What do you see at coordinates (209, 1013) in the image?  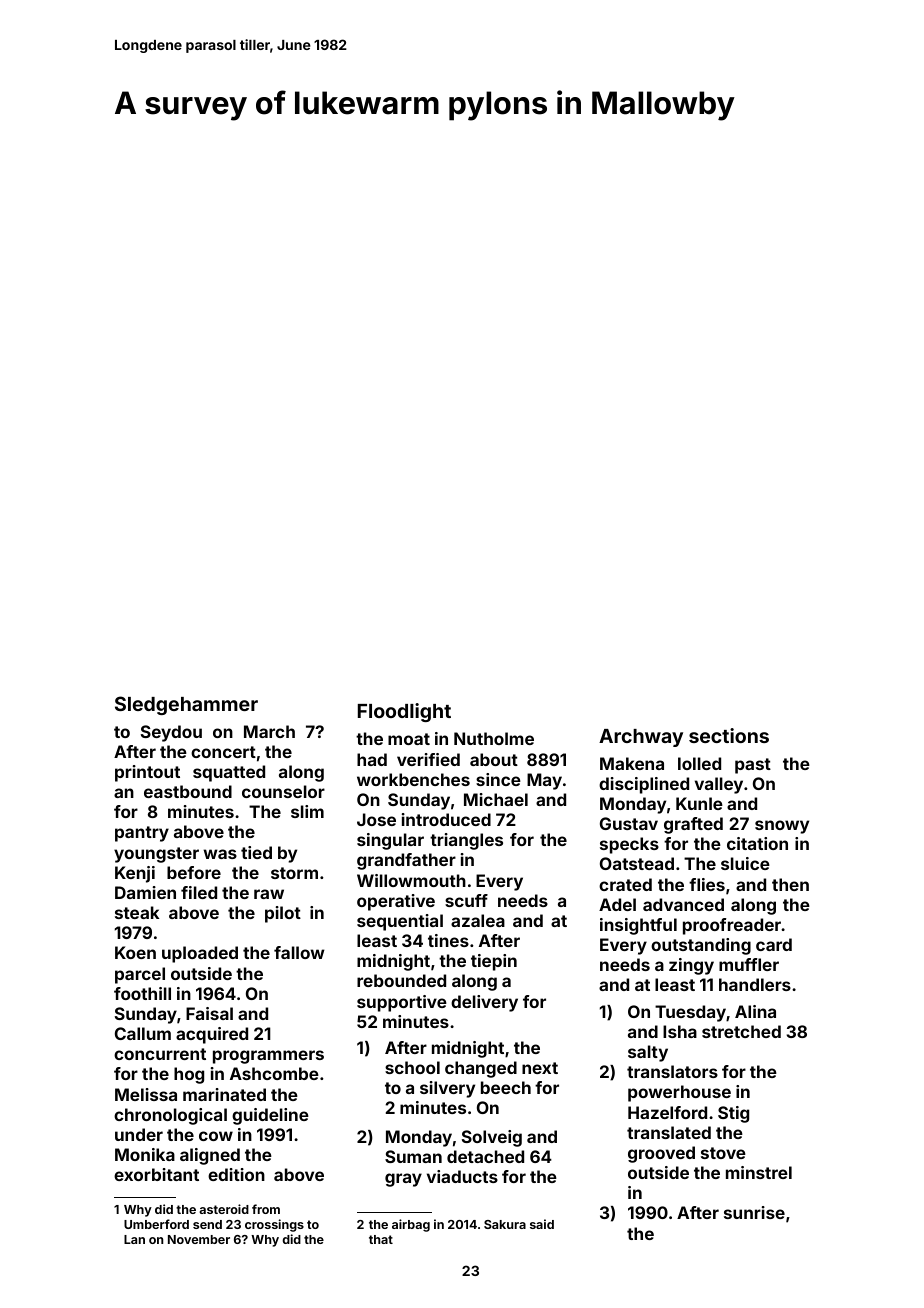 I see `Faisal` at bounding box center [209, 1013].
